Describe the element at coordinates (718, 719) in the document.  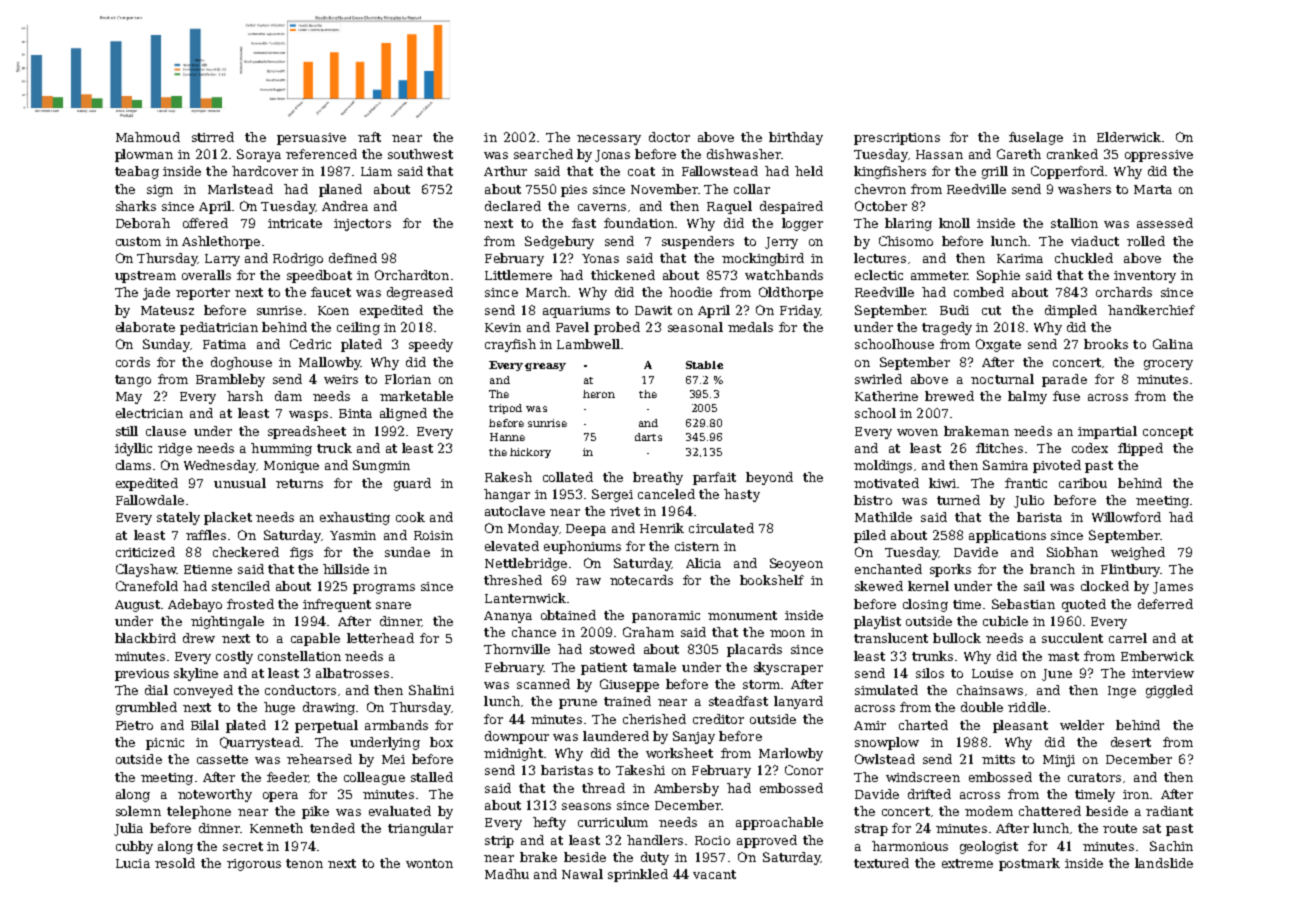
I see `creditor` at that location.
